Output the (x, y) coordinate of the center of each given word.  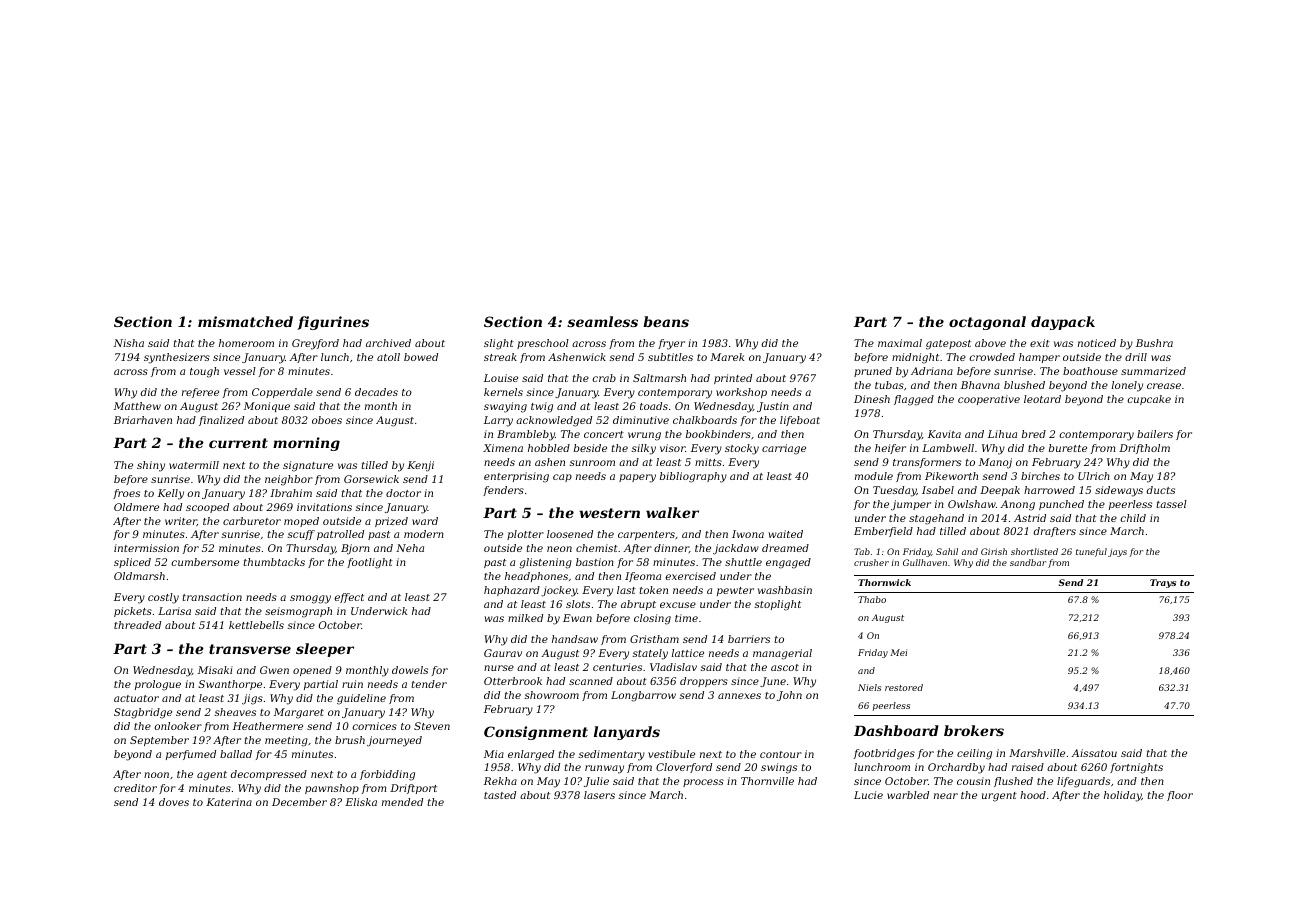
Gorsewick (371, 479)
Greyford (315, 344)
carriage (784, 449)
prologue (158, 685)
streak (500, 357)
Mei (898, 652)
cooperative (989, 400)
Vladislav (673, 667)
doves (174, 802)
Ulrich (1094, 476)
